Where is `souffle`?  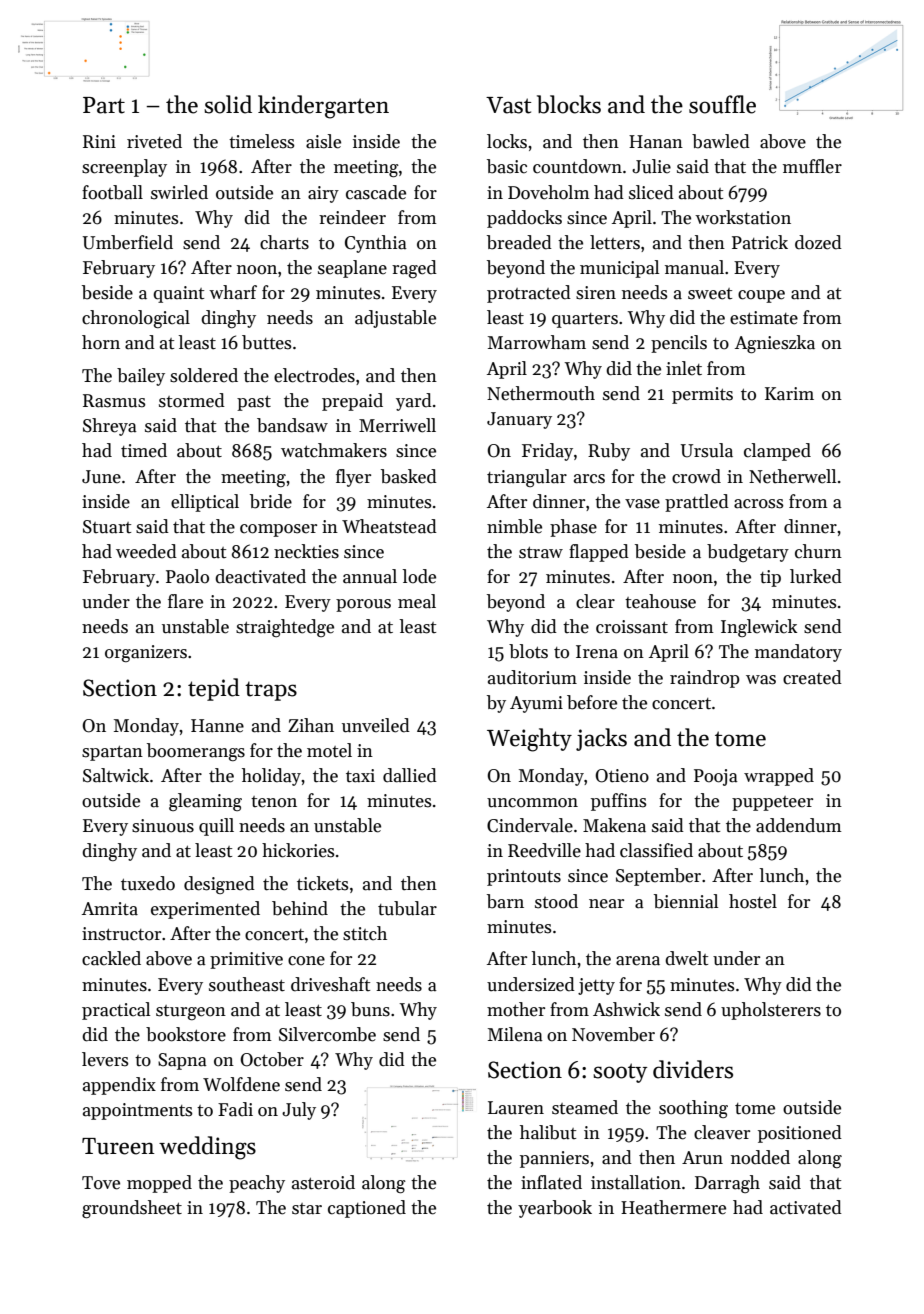 souffle is located at coordinates (722, 104).
